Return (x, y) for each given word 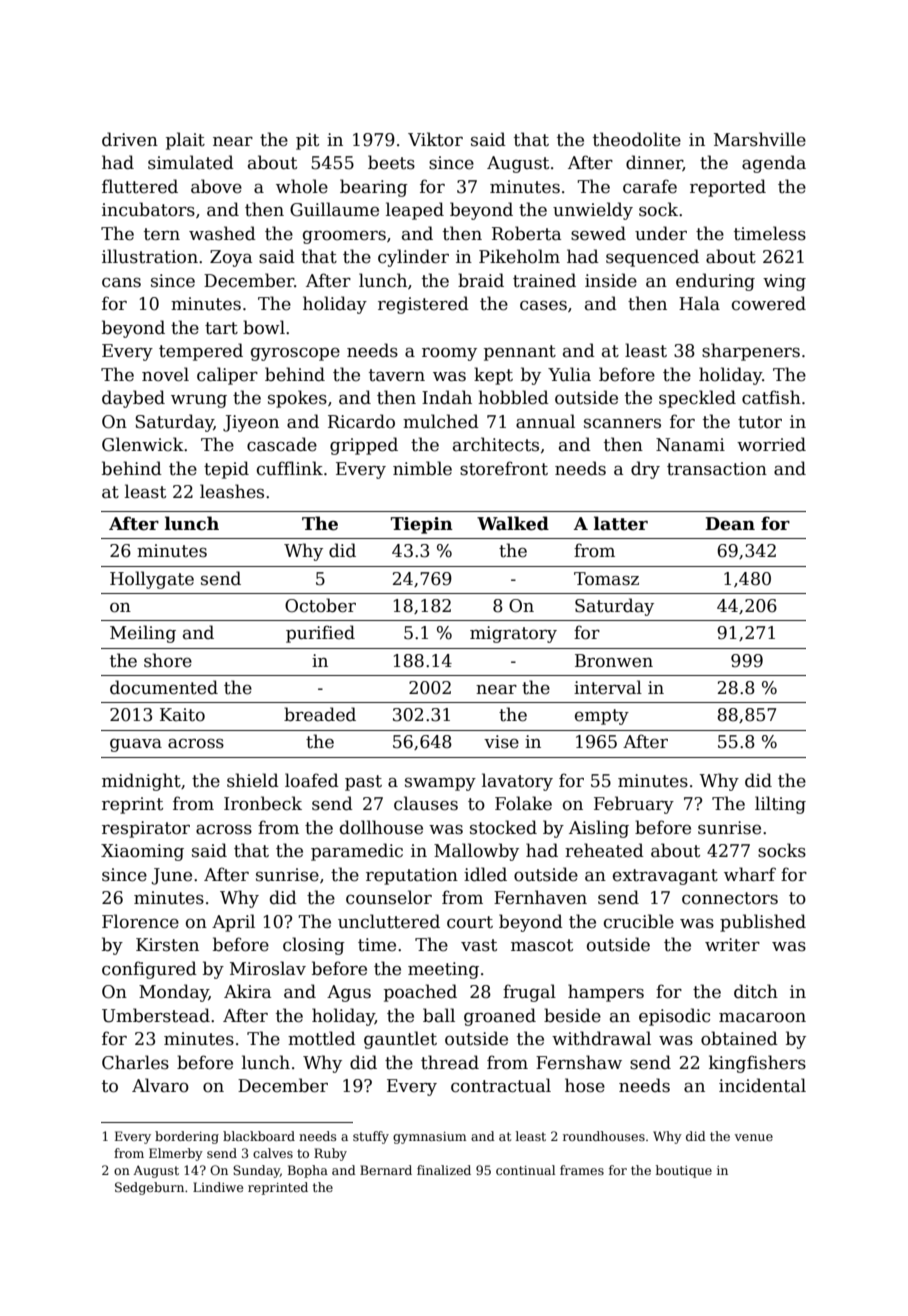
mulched (441, 421)
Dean (730, 524)
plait (185, 141)
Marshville (760, 139)
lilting (780, 805)
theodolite (637, 139)
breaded (320, 714)
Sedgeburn (149, 1188)
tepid (226, 470)
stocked (503, 827)
